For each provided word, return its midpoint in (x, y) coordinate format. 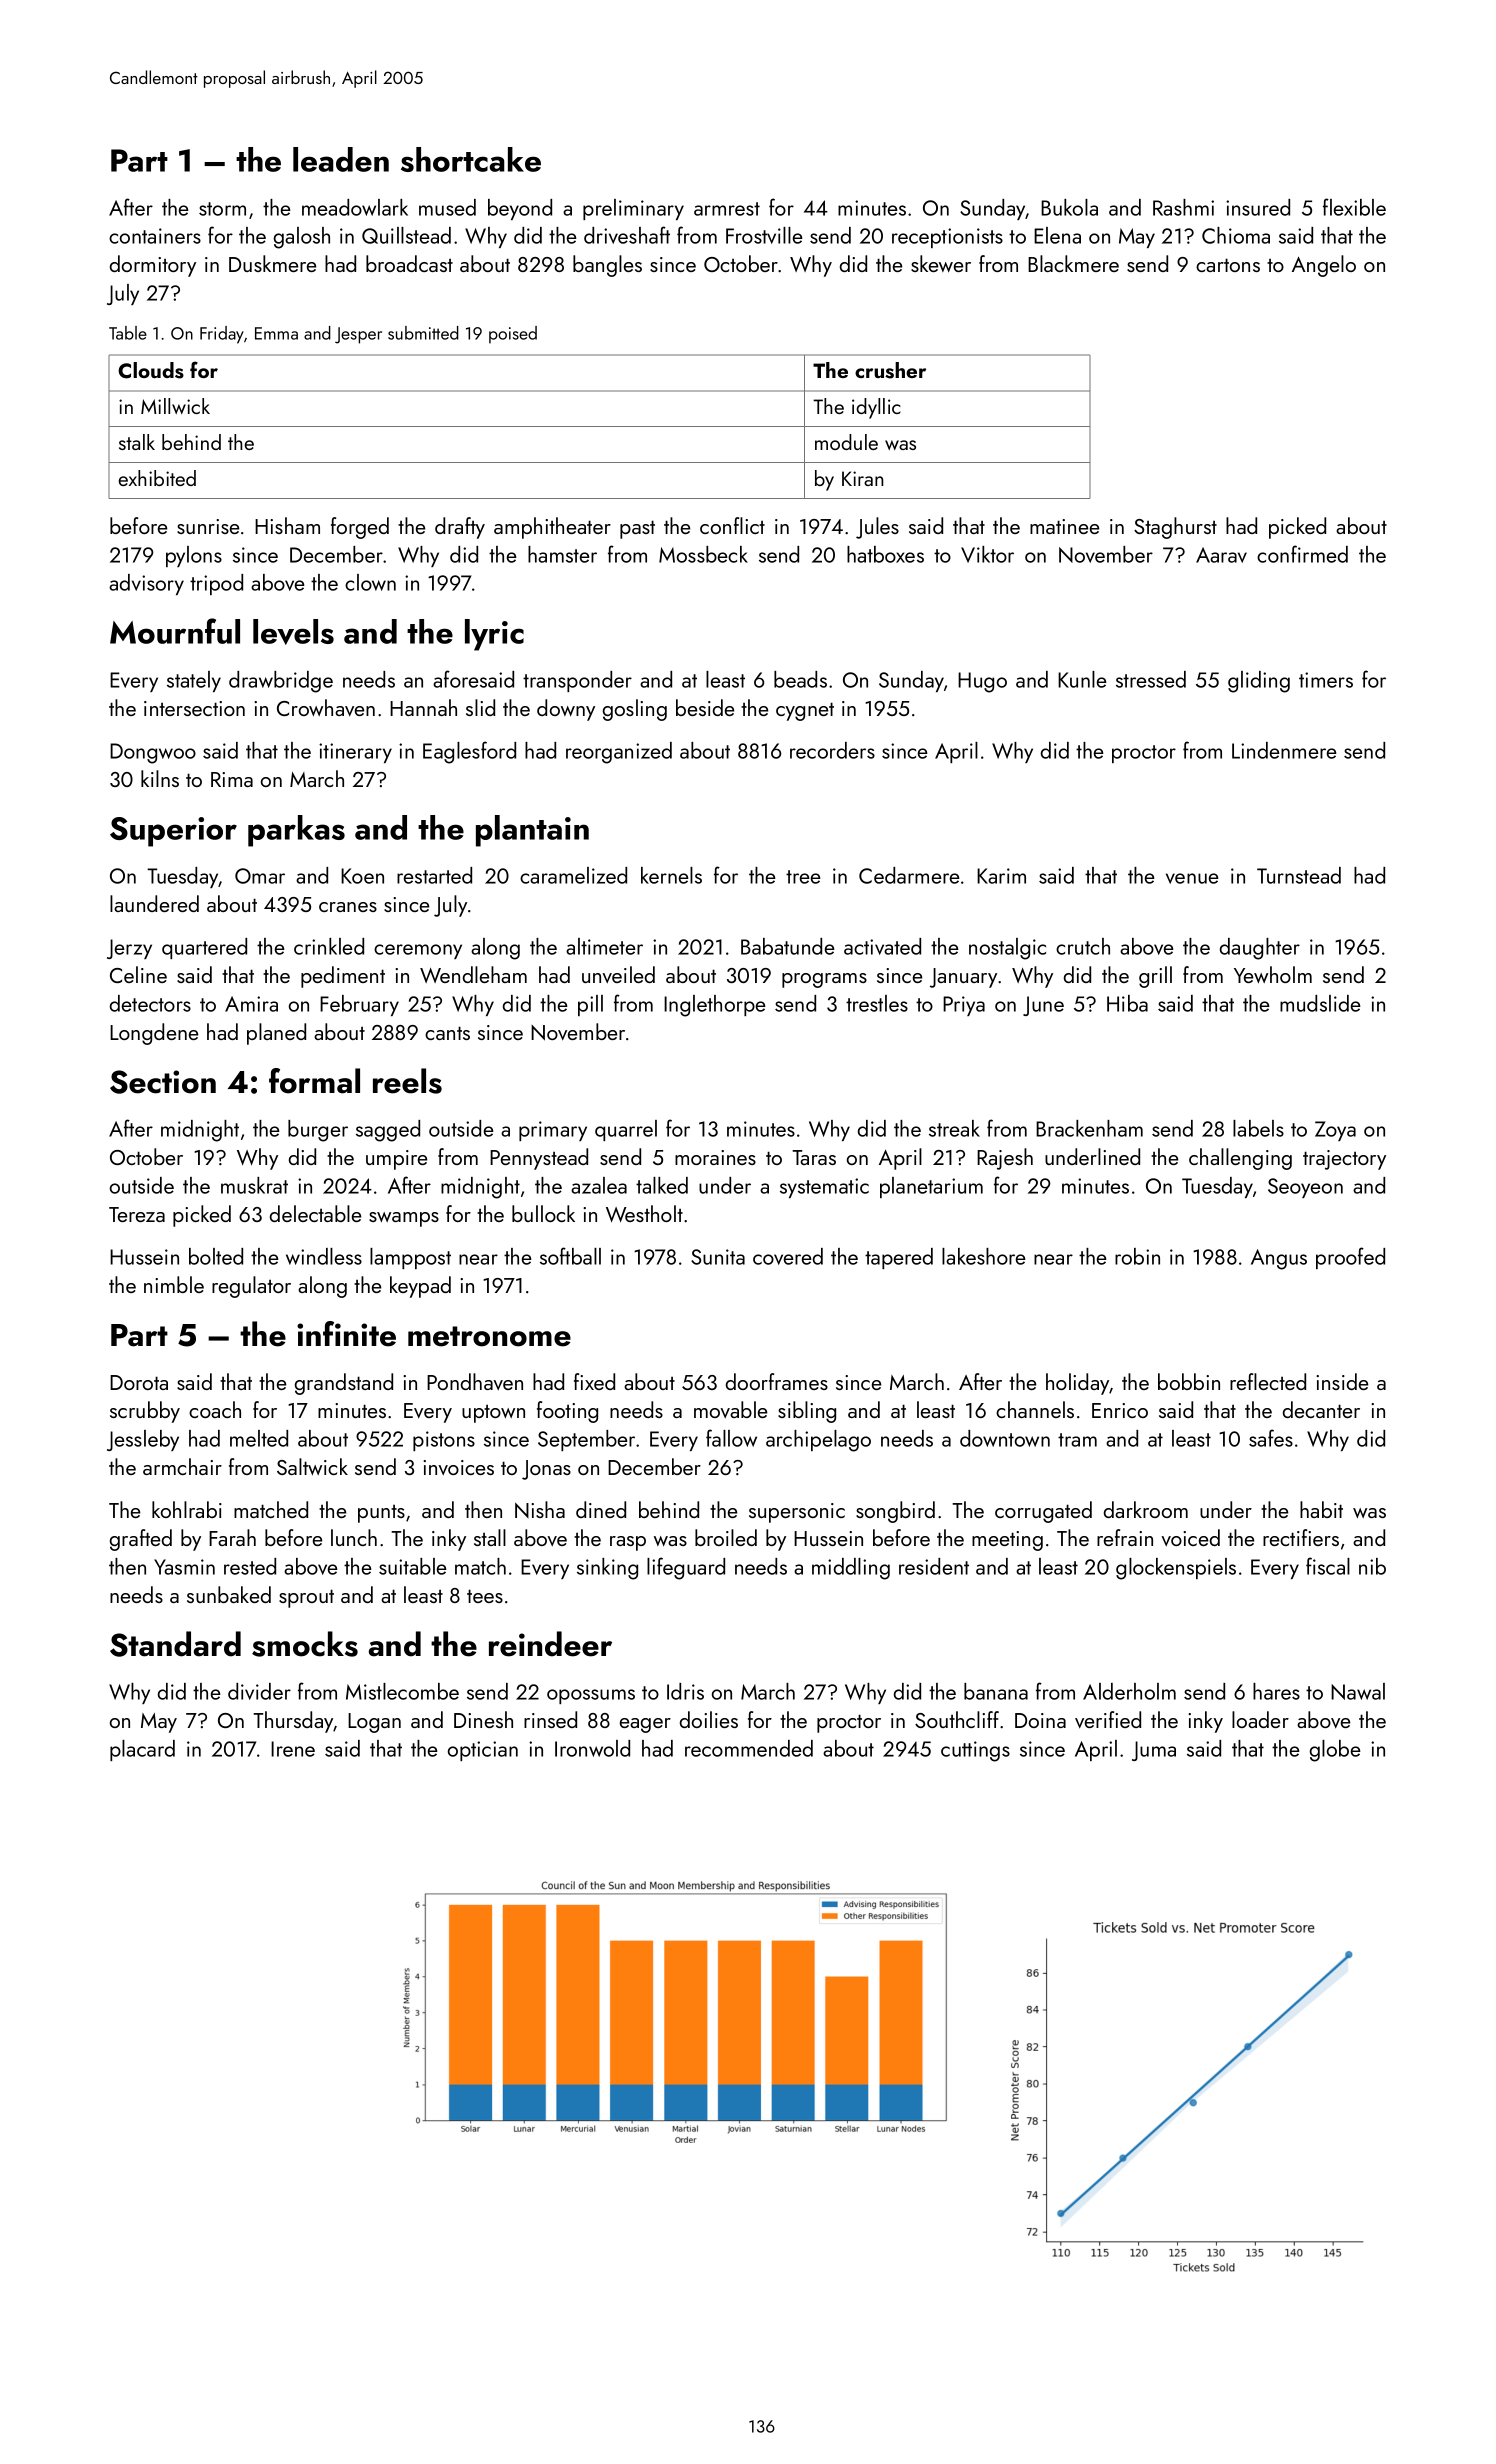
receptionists (947, 238)
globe (1335, 1751)
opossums (591, 1696)
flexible (1354, 207)
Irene (293, 1749)
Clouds (151, 370)
